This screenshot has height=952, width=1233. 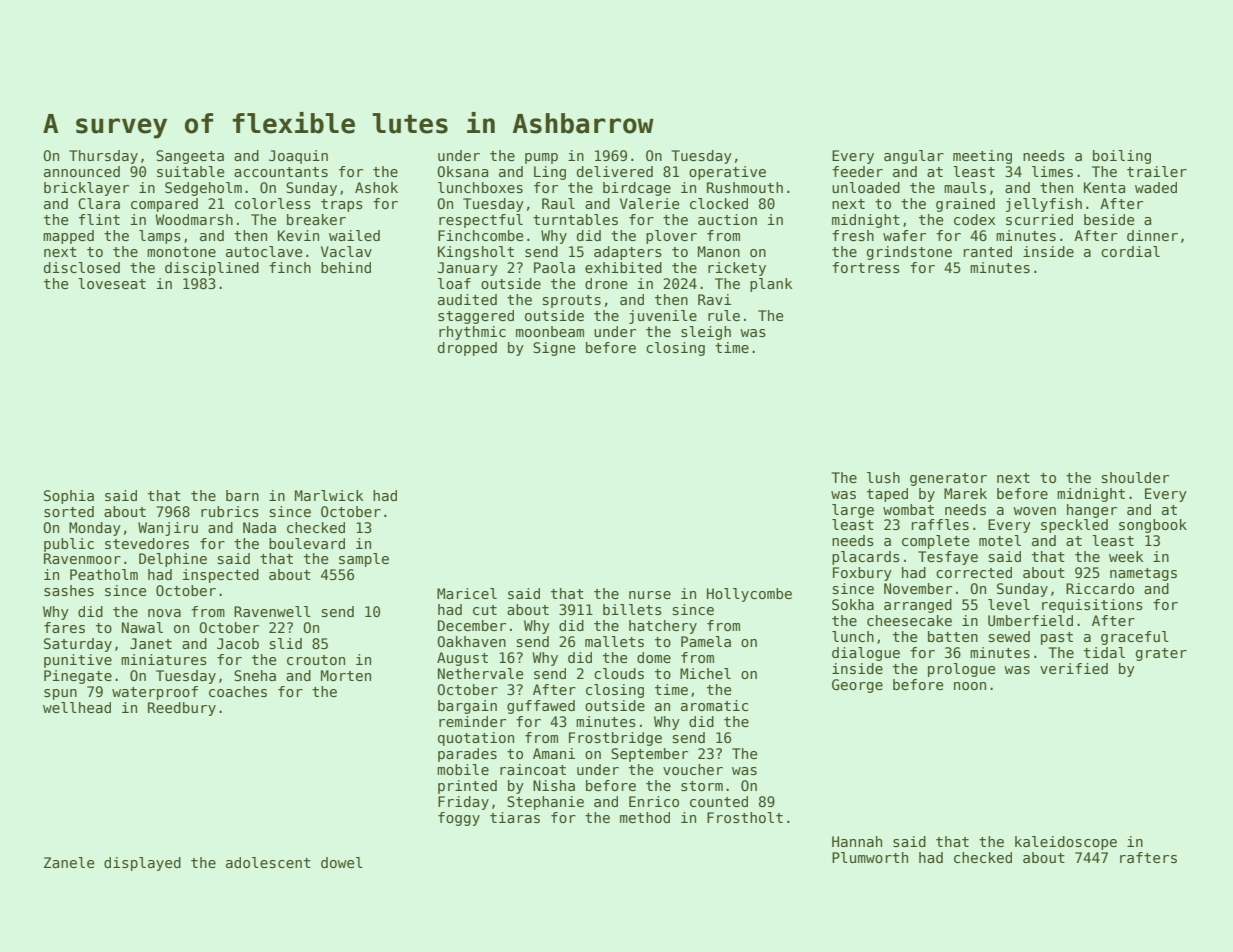 What do you see at coordinates (1109, 219) in the screenshot?
I see `beside` at bounding box center [1109, 219].
